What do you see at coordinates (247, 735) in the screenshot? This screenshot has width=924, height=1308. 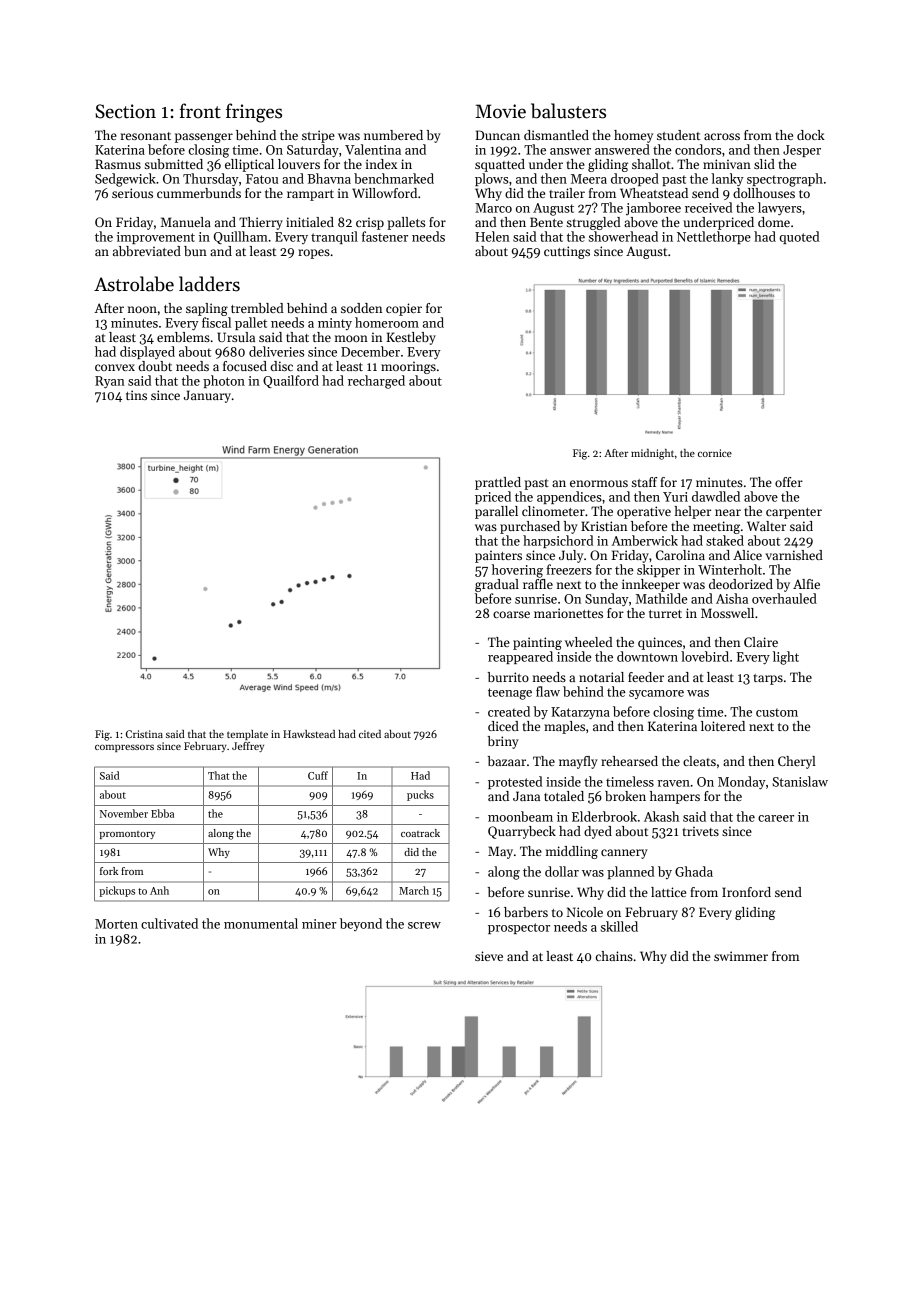 I see `template` at bounding box center [247, 735].
